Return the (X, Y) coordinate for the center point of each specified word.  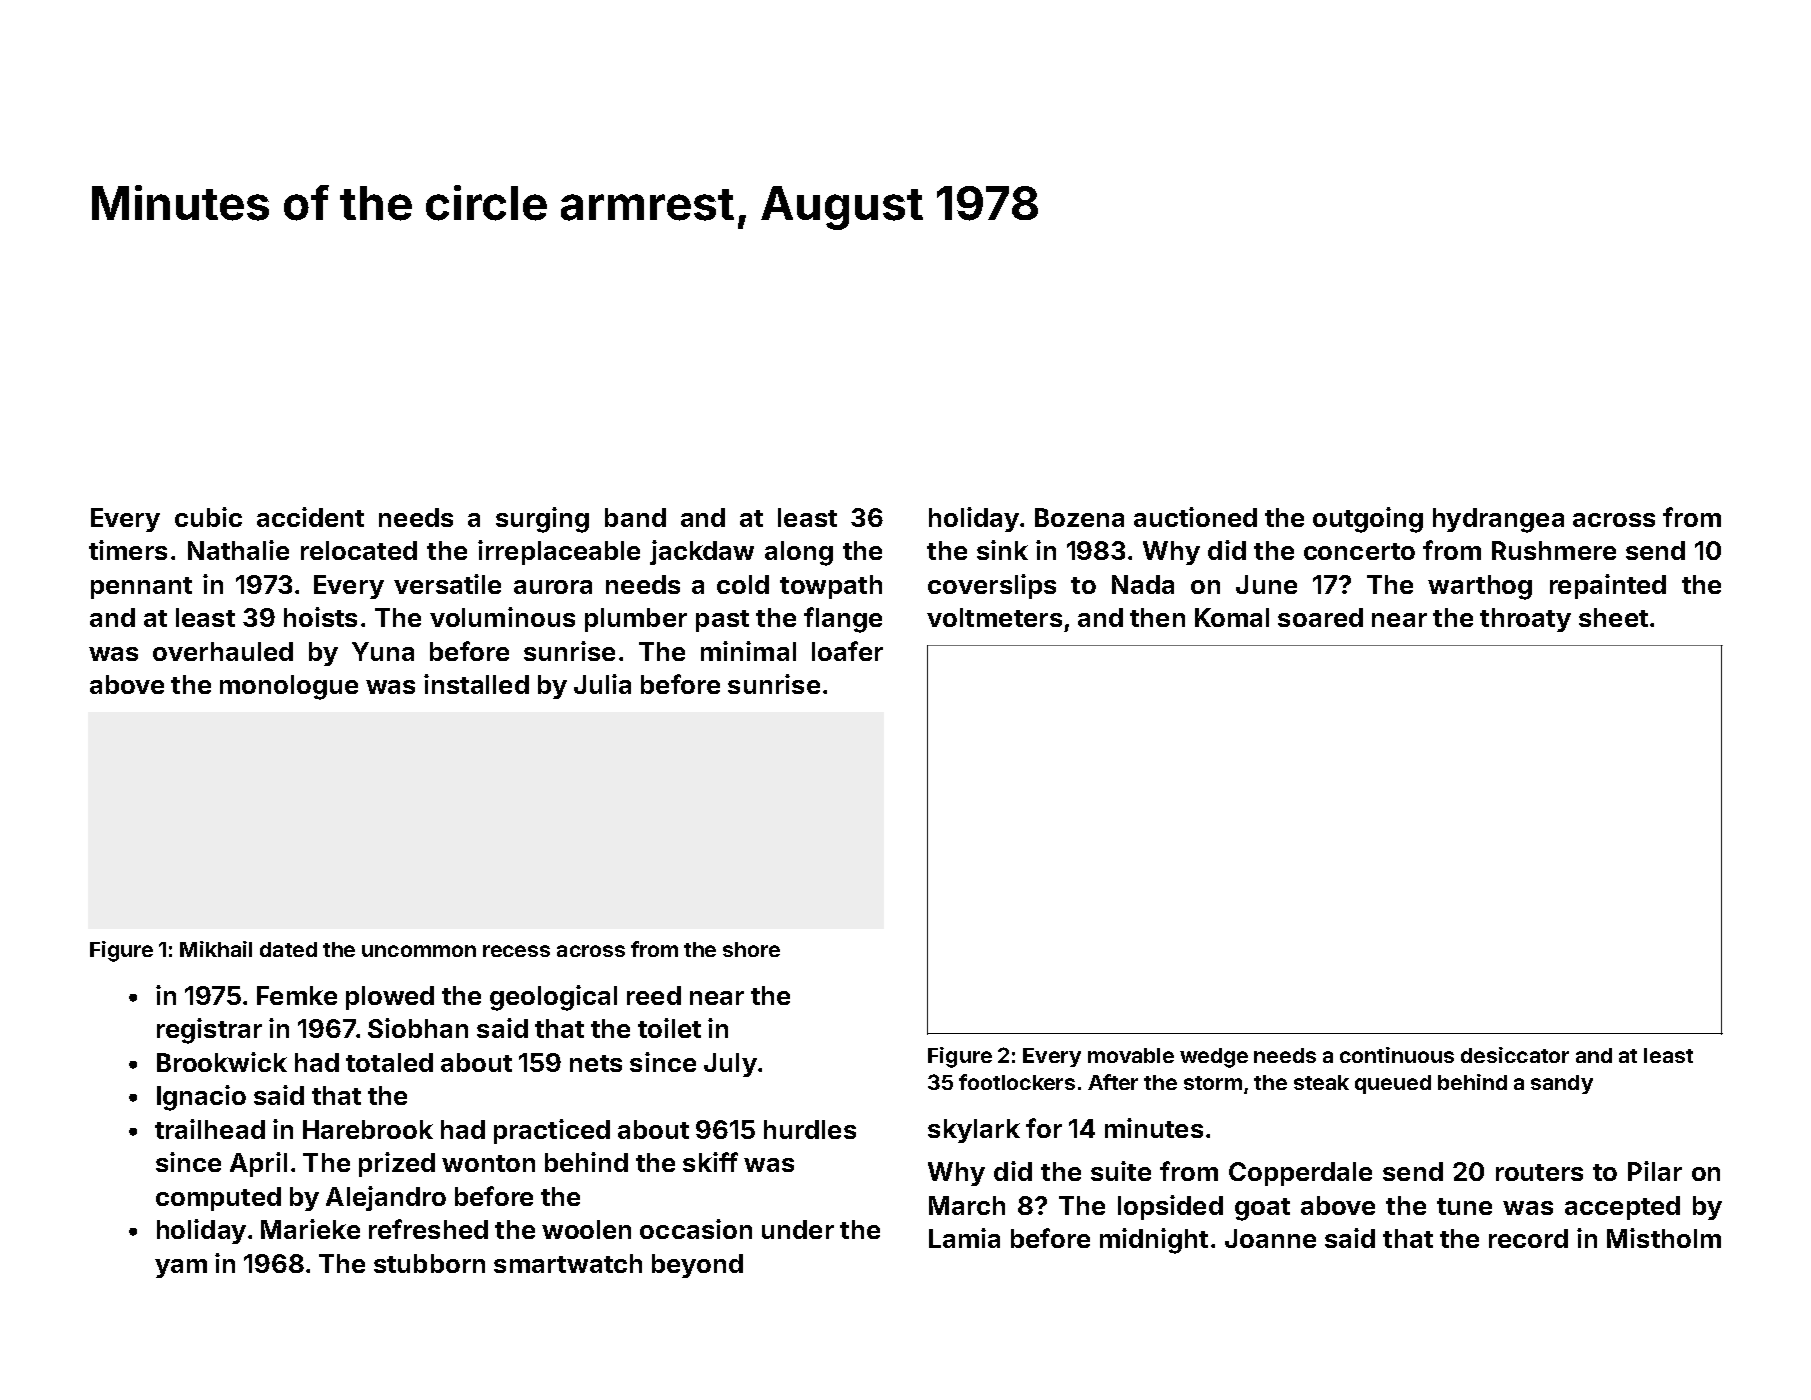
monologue (289, 687)
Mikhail (216, 949)
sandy (1562, 1084)
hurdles (810, 1129)
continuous (1397, 1055)
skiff (710, 1162)
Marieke (310, 1229)
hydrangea (1498, 520)
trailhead (210, 1129)
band (635, 517)
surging (542, 520)
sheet (1613, 617)
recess (516, 951)
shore (751, 949)
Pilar (1655, 1171)
